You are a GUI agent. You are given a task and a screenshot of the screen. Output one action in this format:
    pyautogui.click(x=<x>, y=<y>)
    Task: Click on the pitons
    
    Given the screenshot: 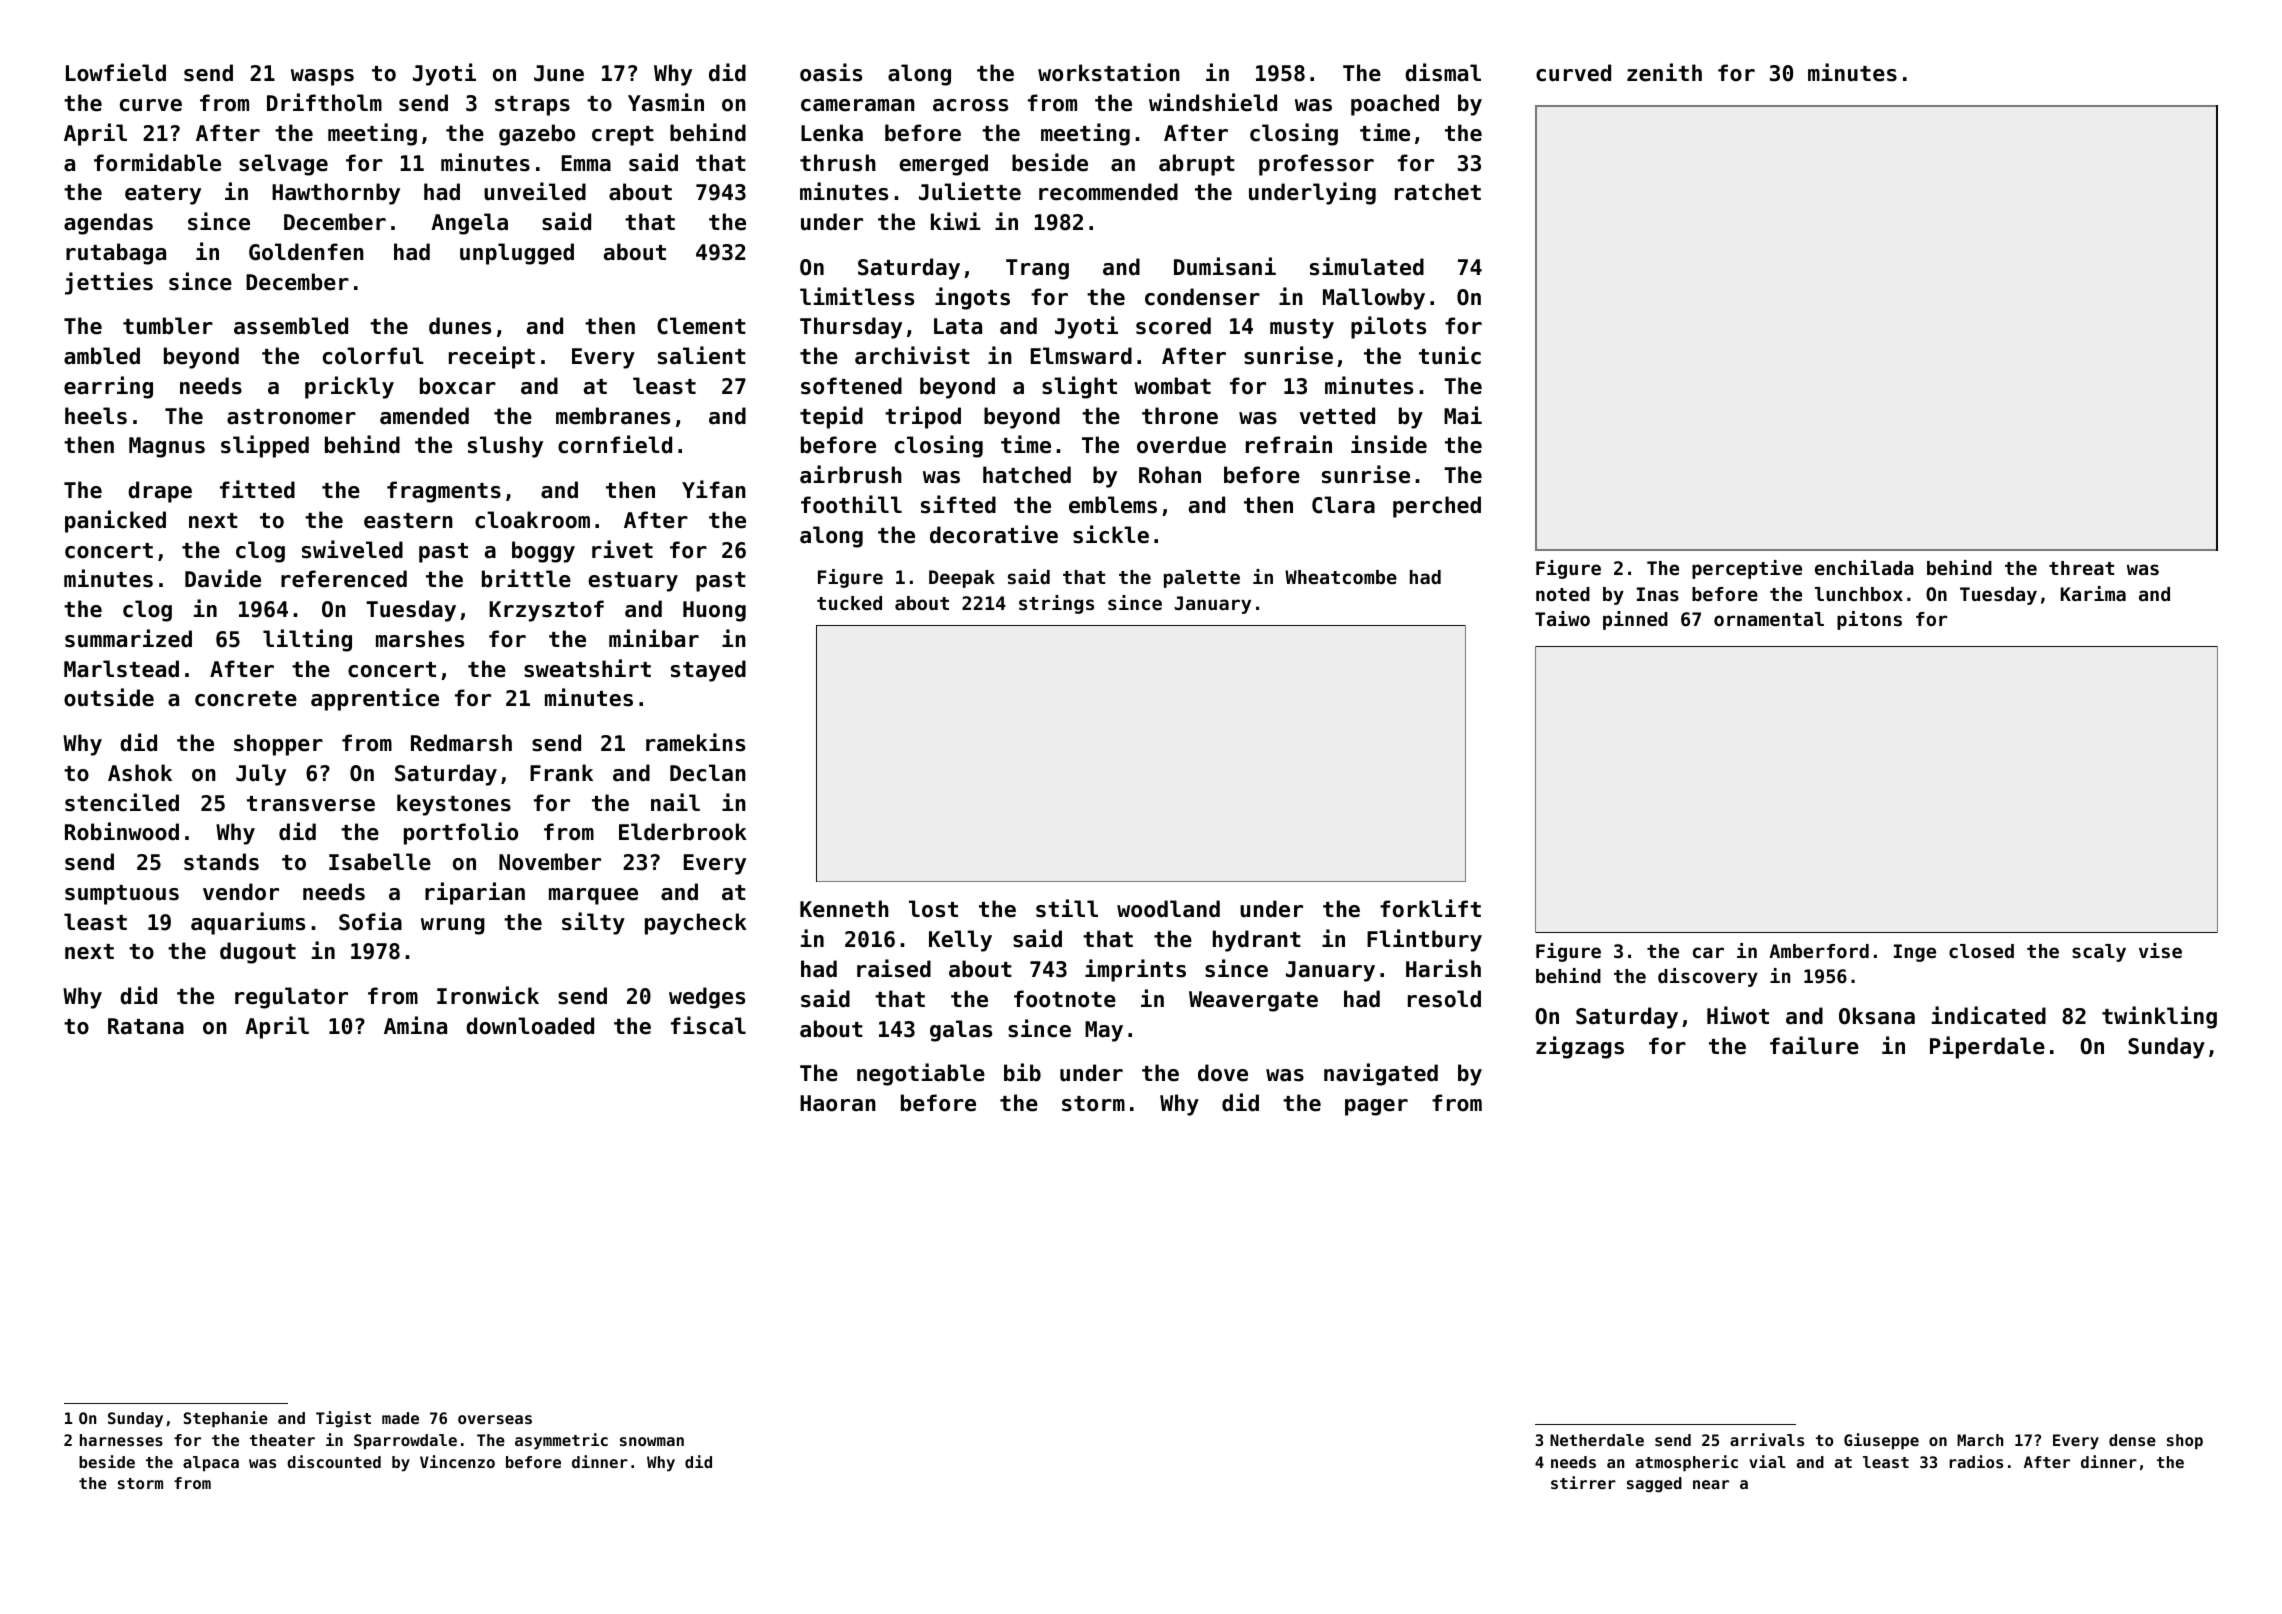 What is the action you would take?
    pyautogui.click(x=1869, y=620)
